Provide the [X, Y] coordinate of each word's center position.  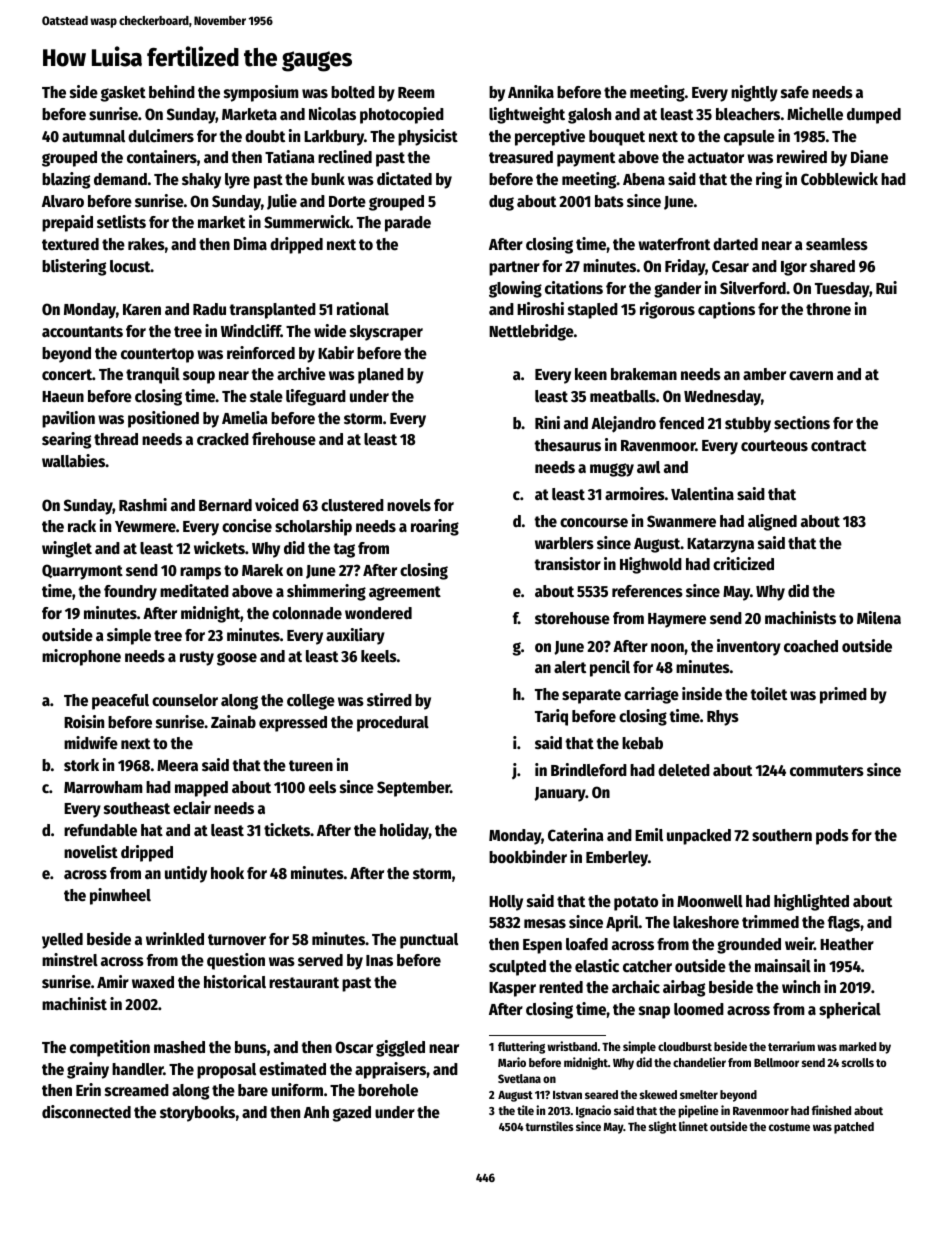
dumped [874, 116]
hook [227, 873]
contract [838, 446]
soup [199, 377]
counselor [185, 700]
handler [138, 1069]
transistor [567, 564]
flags [844, 924]
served [320, 960]
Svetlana [519, 1078]
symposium [261, 93]
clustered [352, 505]
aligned [772, 522]
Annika [531, 91]
